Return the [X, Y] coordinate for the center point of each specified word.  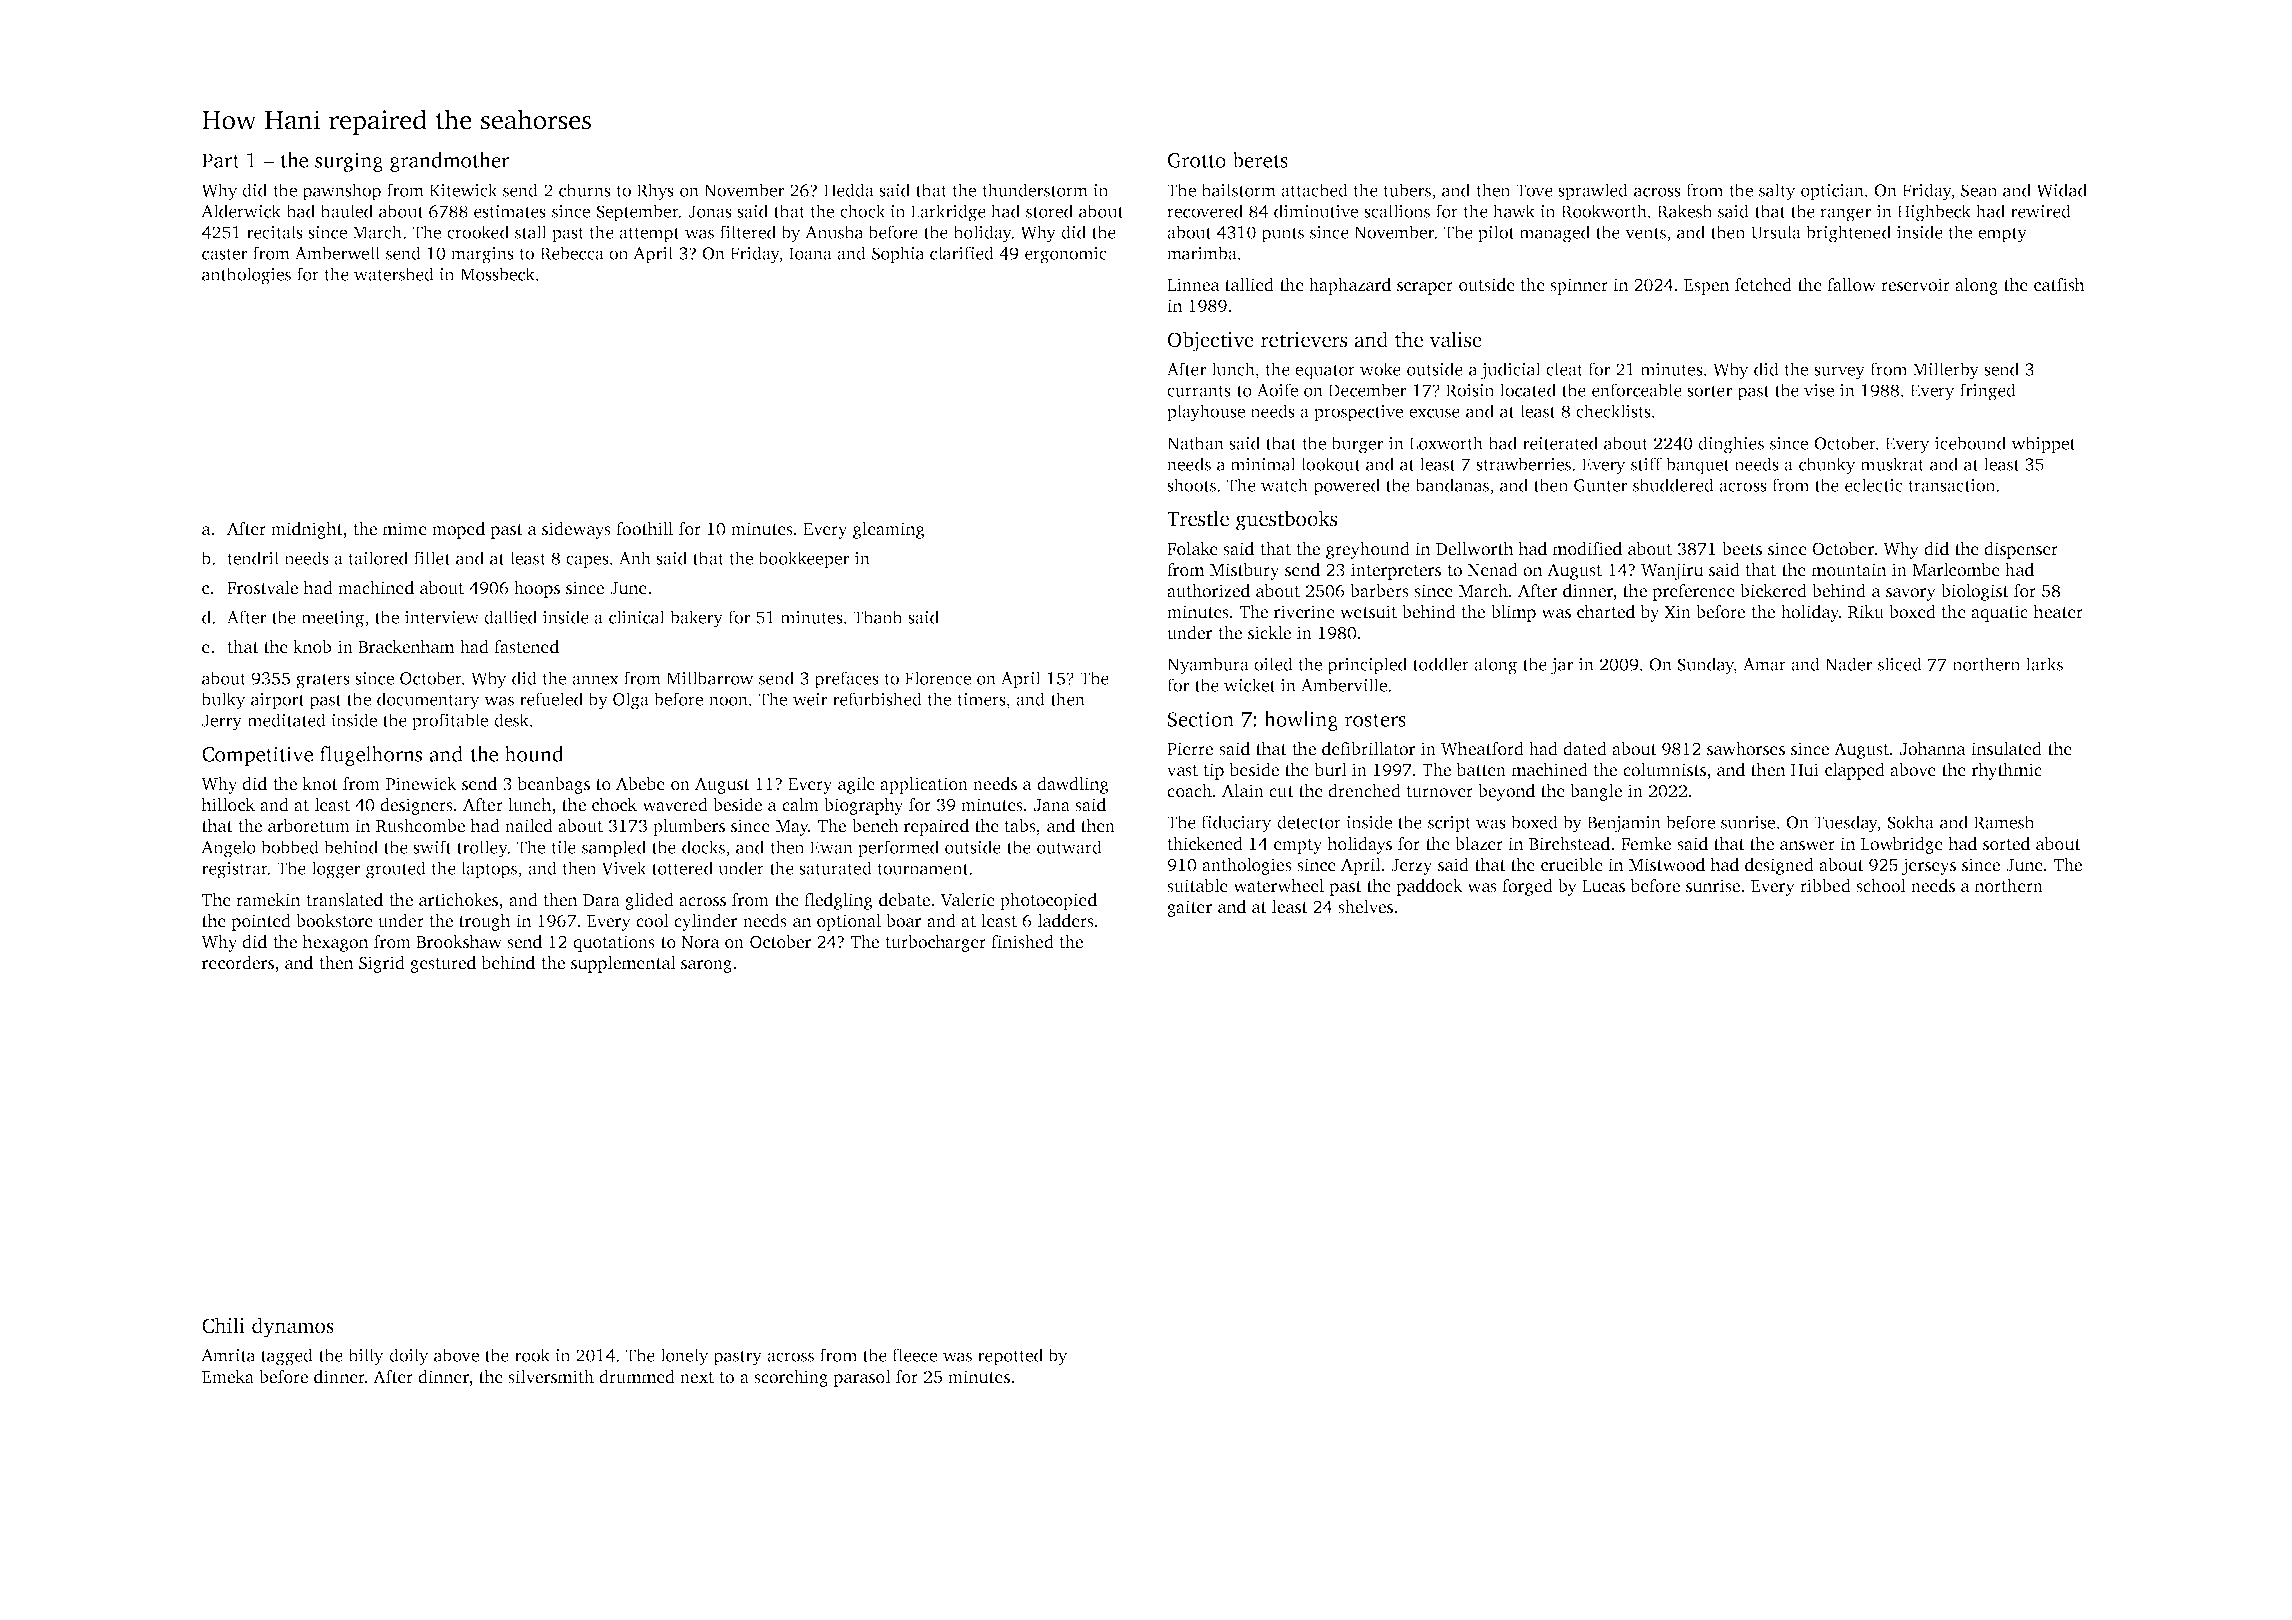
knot [320, 784]
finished [1022, 942]
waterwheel [1278, 886]
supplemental [623, 964]
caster [224, 254]
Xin [1677, 611]
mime [405, 529]
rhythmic [2007, 771]
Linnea [1193, 285]
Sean [1979, 190]
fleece [914, 1355]
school [1881, 886]
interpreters [1396, 571]
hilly [366, 1357]
